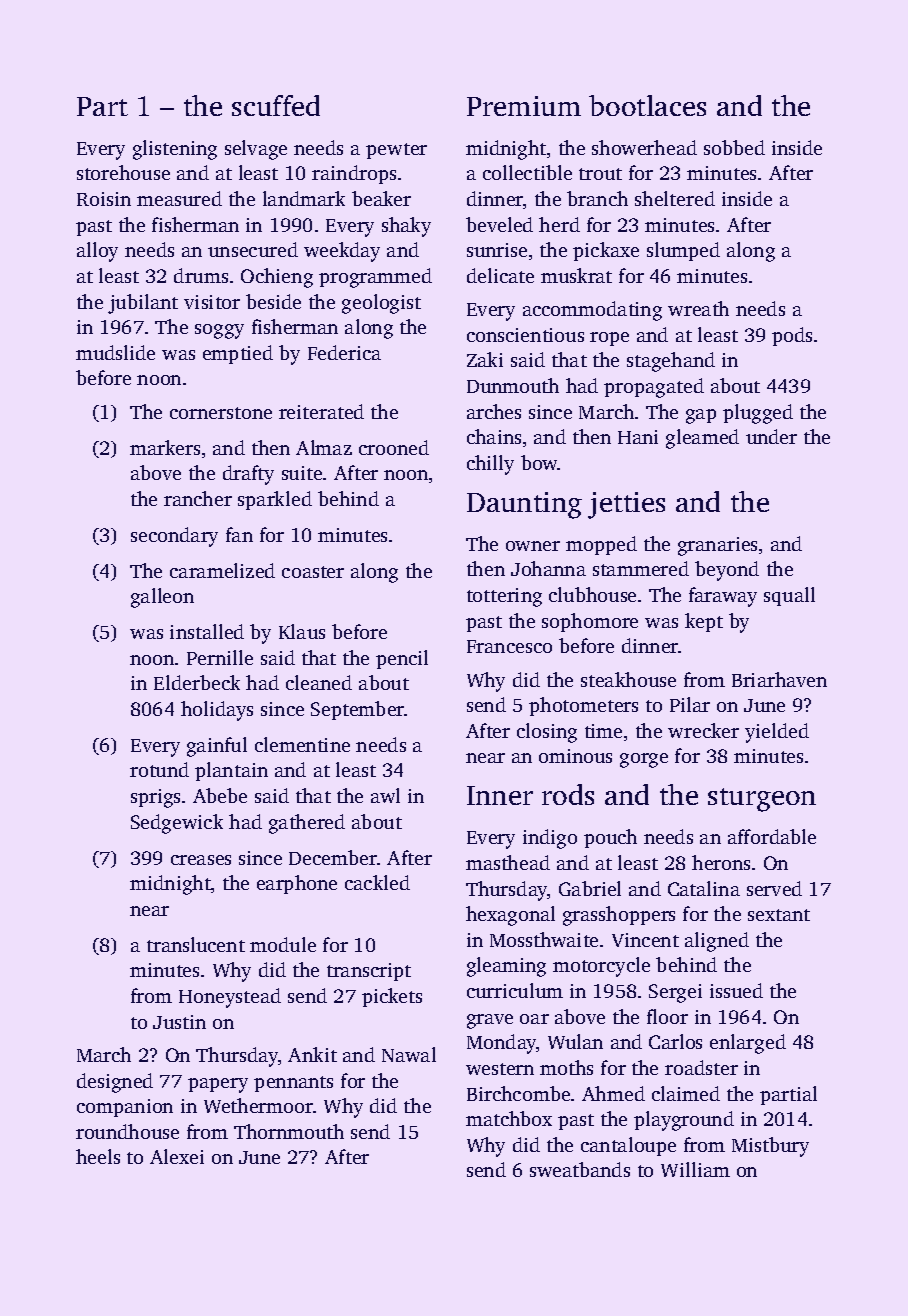  I want to click on sturgeon, so click(762, 800).
